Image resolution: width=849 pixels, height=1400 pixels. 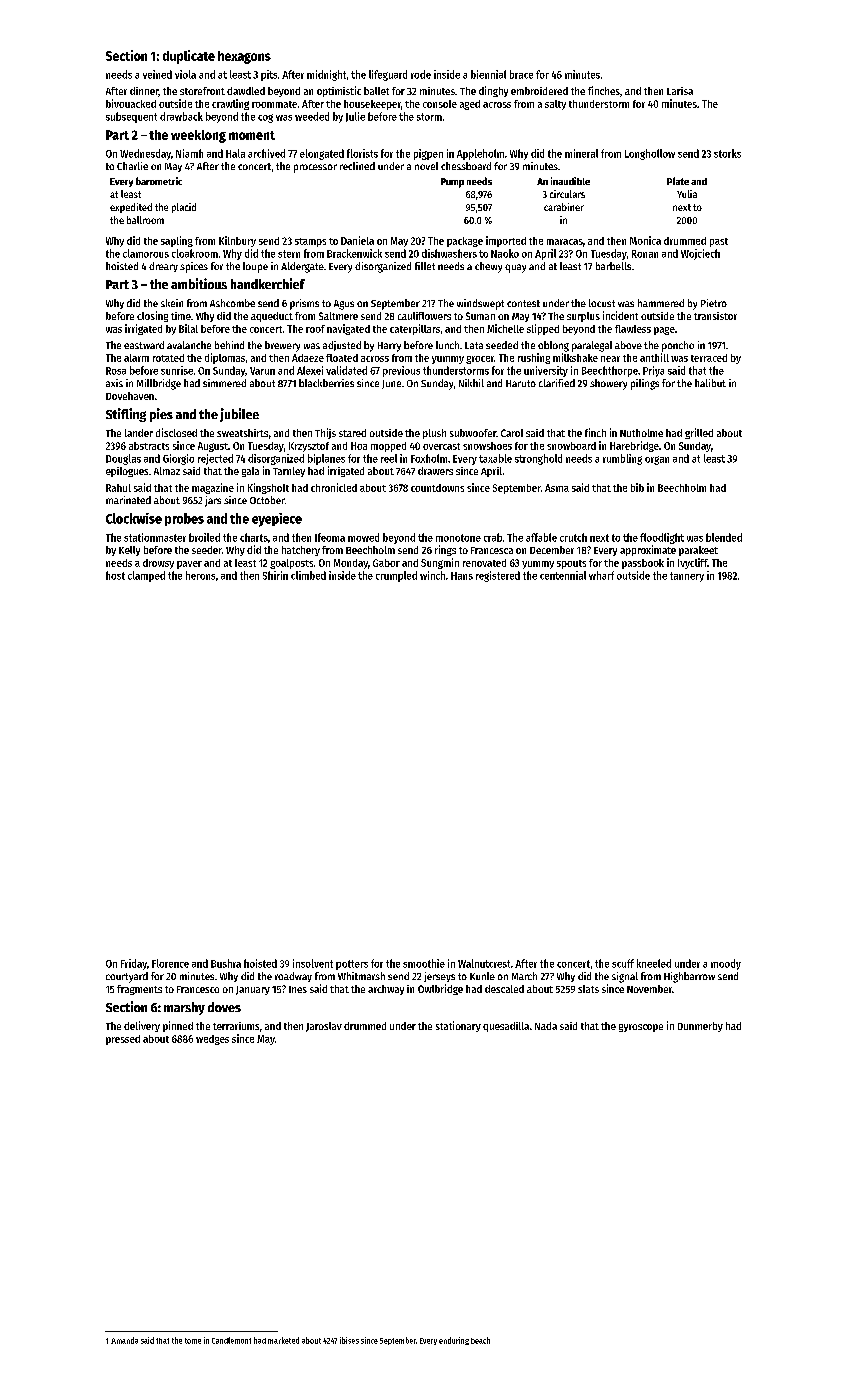 I want to click on kneeled, so click(x=654, y=963).
